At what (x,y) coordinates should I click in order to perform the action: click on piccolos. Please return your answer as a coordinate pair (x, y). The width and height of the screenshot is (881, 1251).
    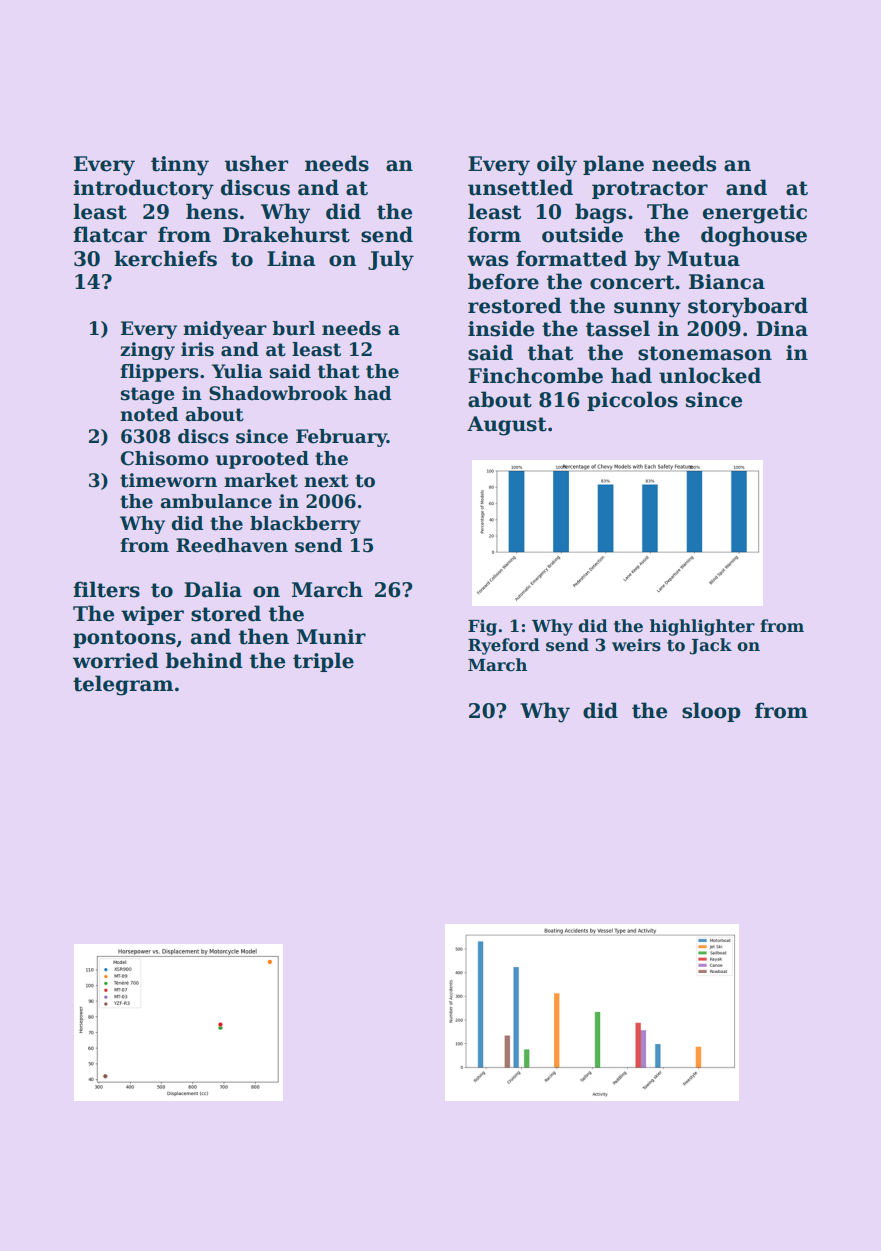
    Looking at the image, I should click on (632, 401).
